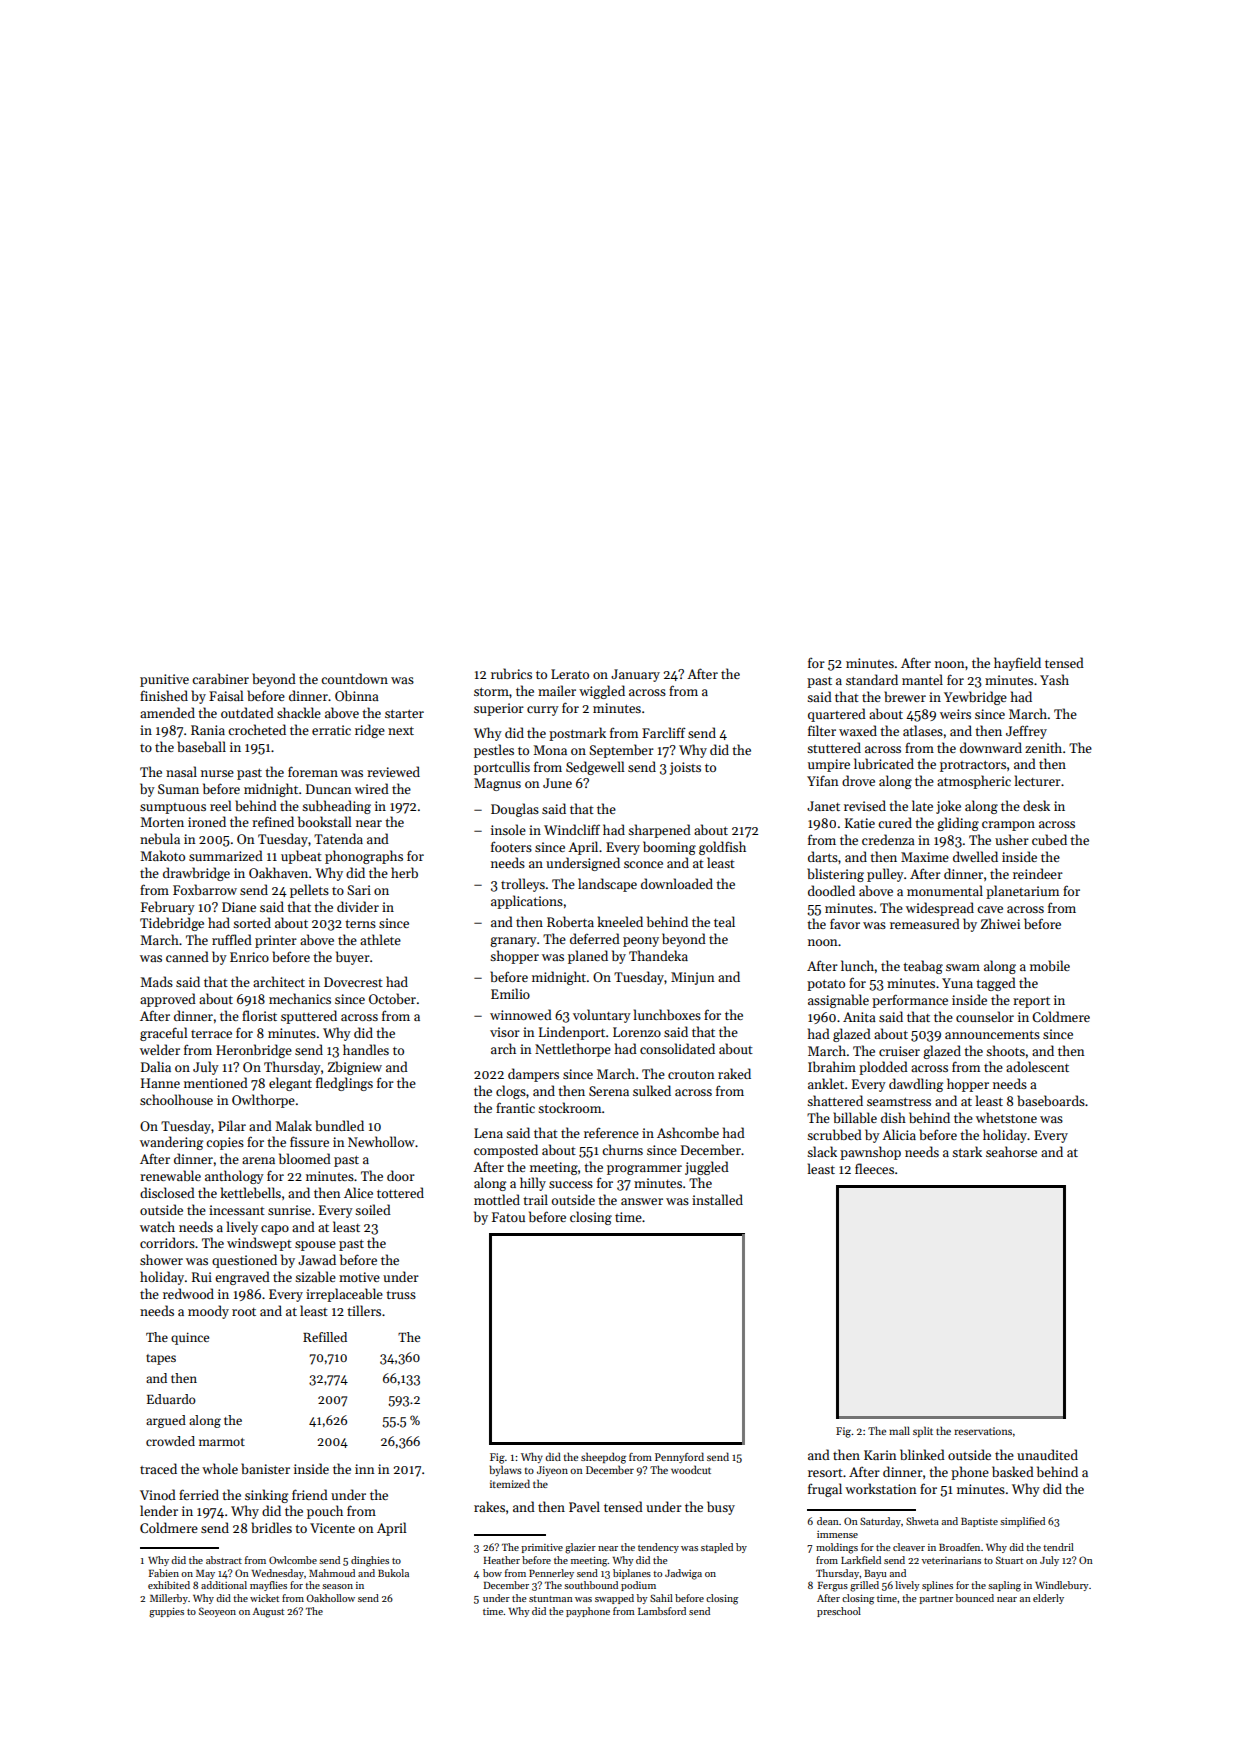 This screenshot has width=1234, height=1745. What do you see at coordinates (874, 1168) in the screenshot?
I see `fleeces` at bounding box center [874, 1168].
